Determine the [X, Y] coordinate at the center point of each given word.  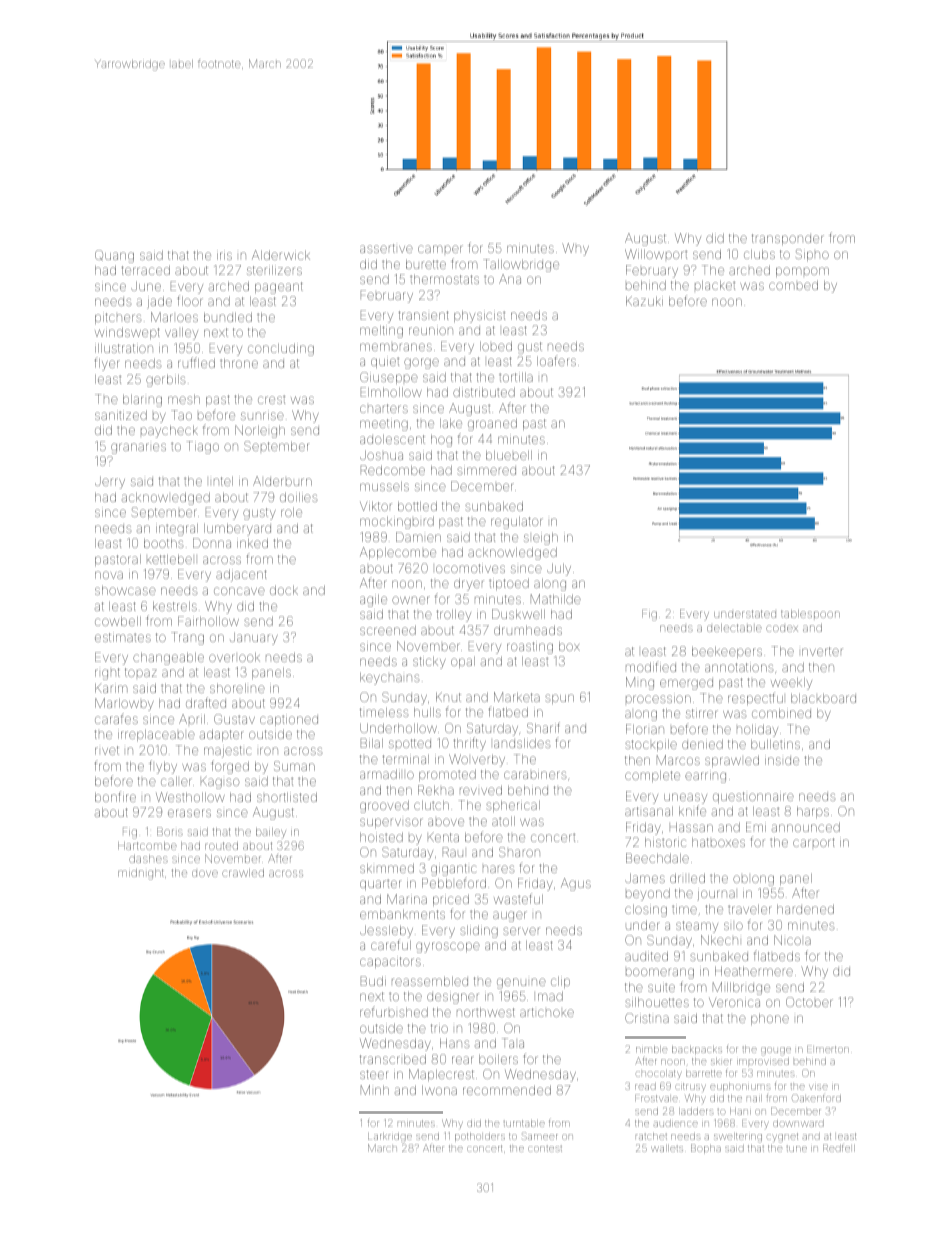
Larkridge [390, 1137]
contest [545, 1149]
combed [793, 285]
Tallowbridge [521, 265]
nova [109, 575]
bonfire [115, 796]
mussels [384, 486]
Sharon [519, 852]
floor [190, 300]
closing [646, 910]
